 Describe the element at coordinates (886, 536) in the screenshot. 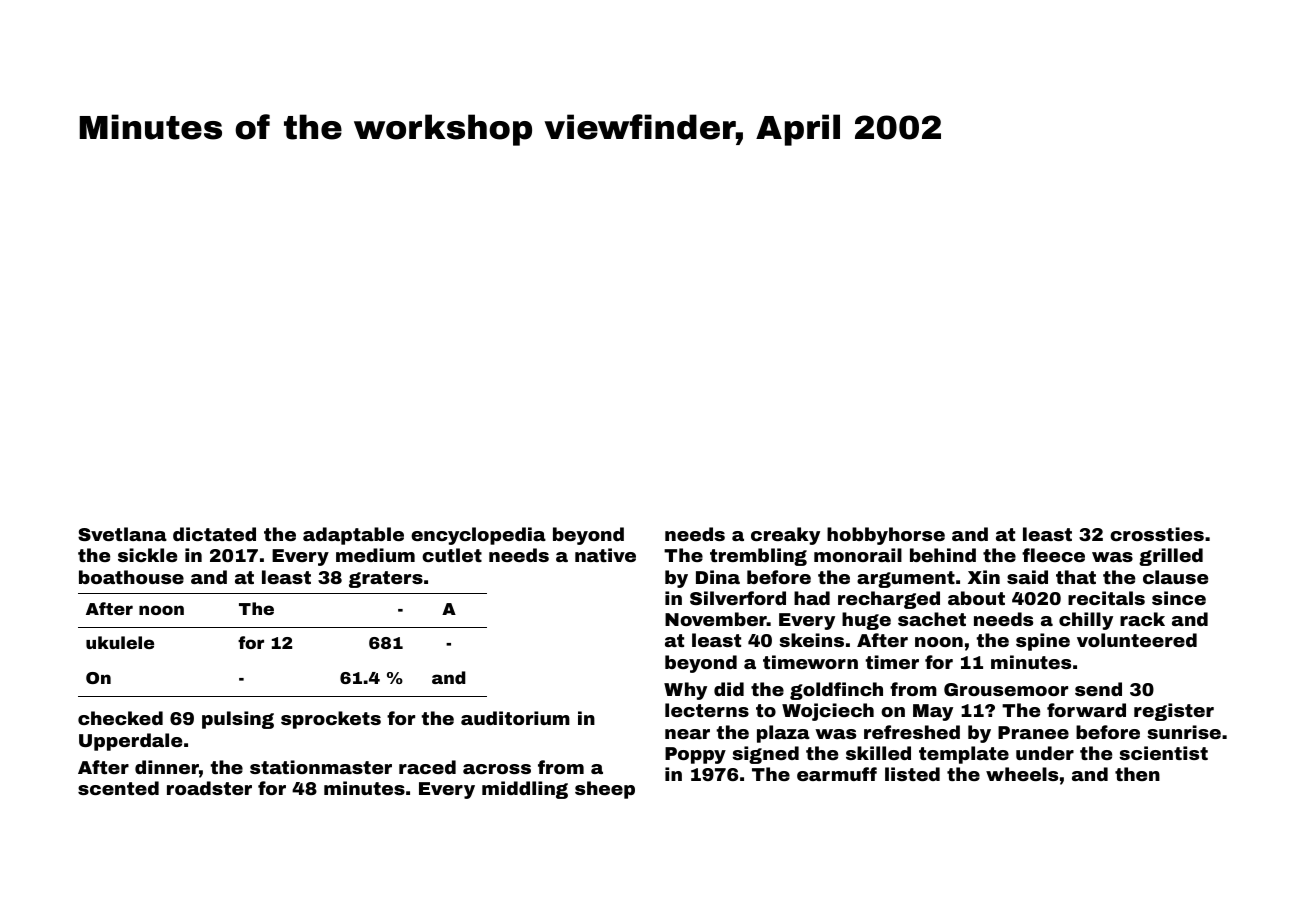

I see `hobbyhorse` at that location.
